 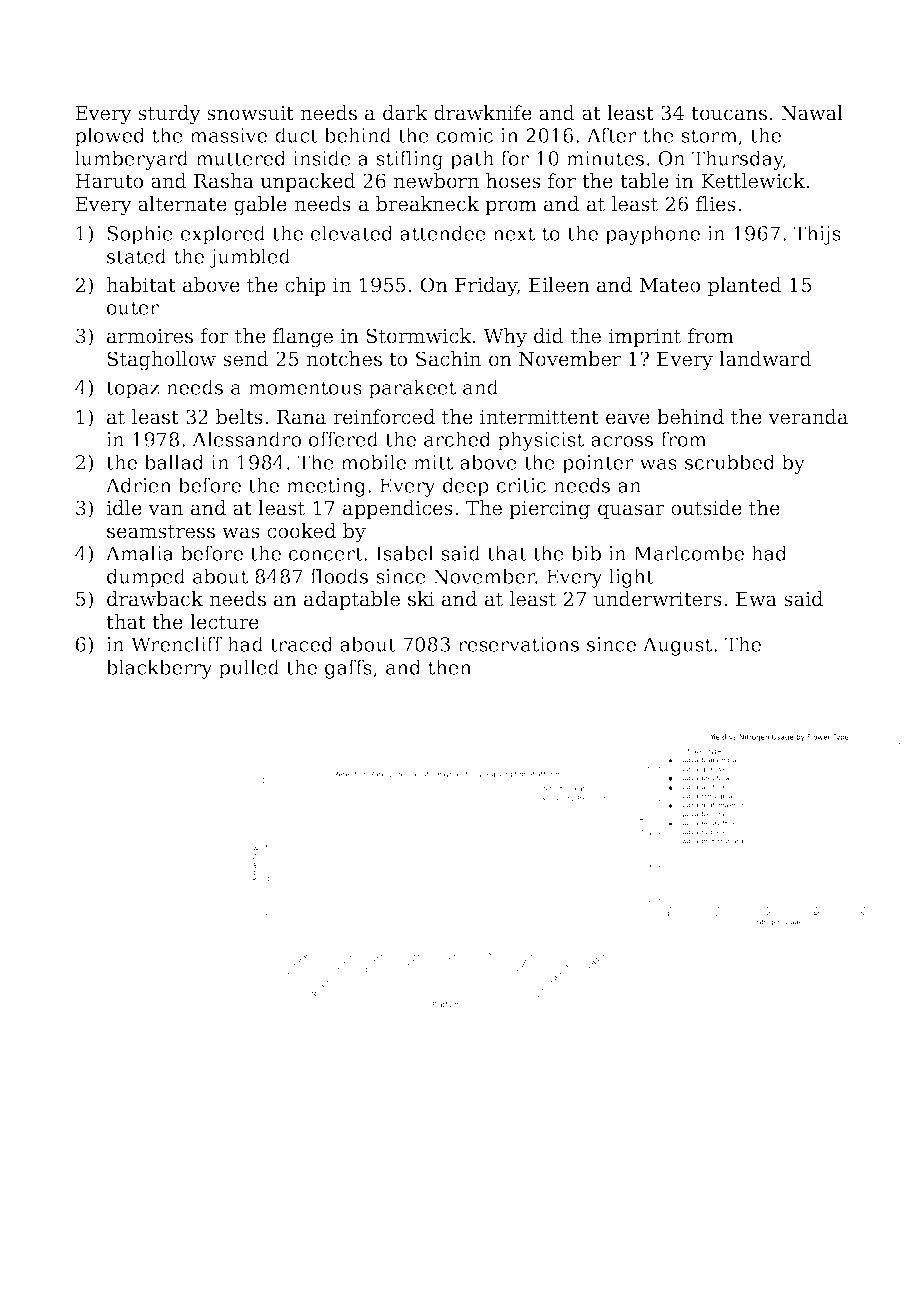 I want to click on sturdy, so click(x=169, y=115).
